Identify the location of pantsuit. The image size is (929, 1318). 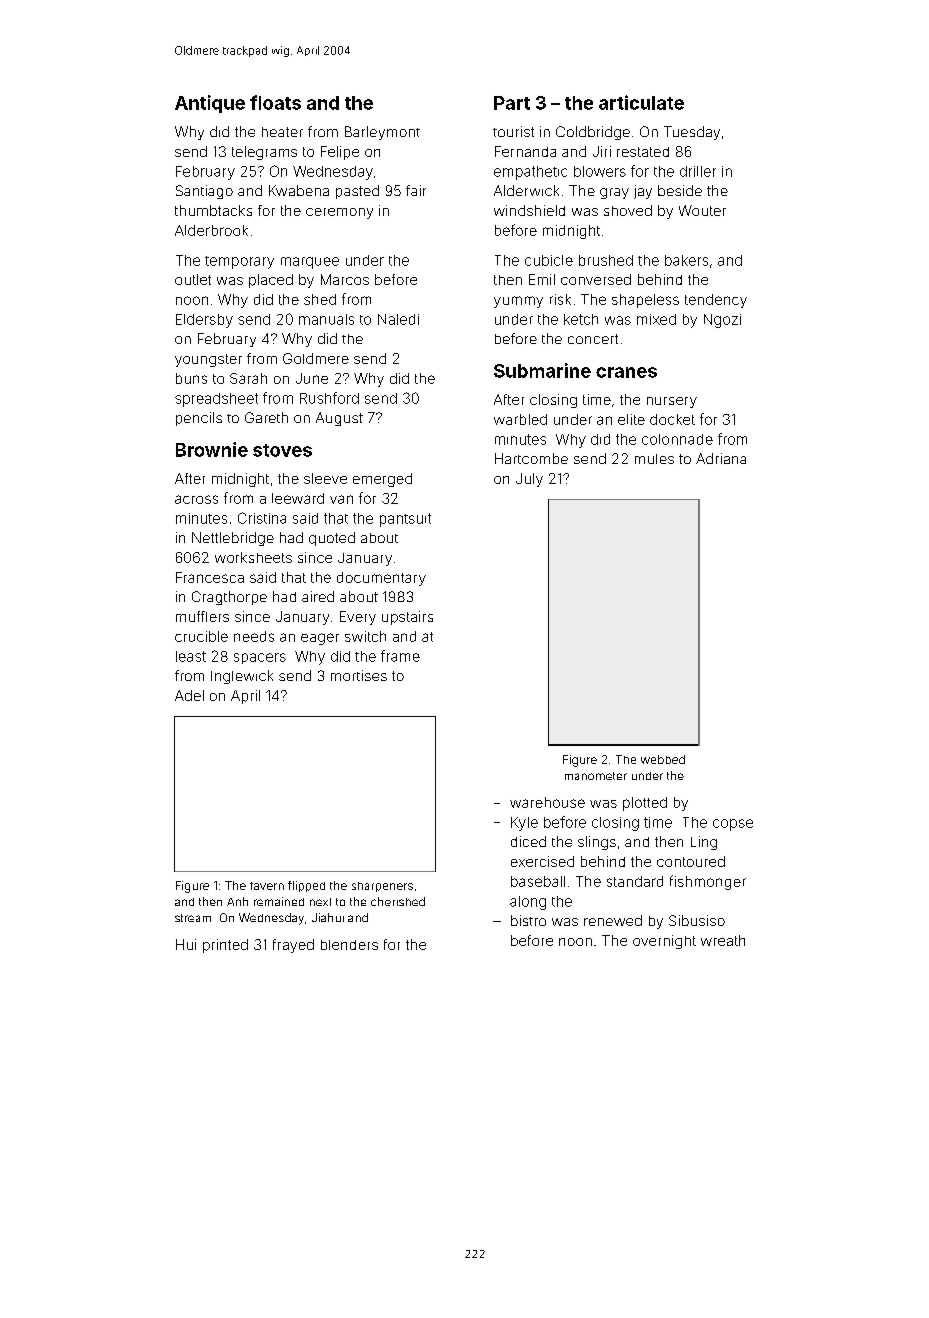
(405, 520).
